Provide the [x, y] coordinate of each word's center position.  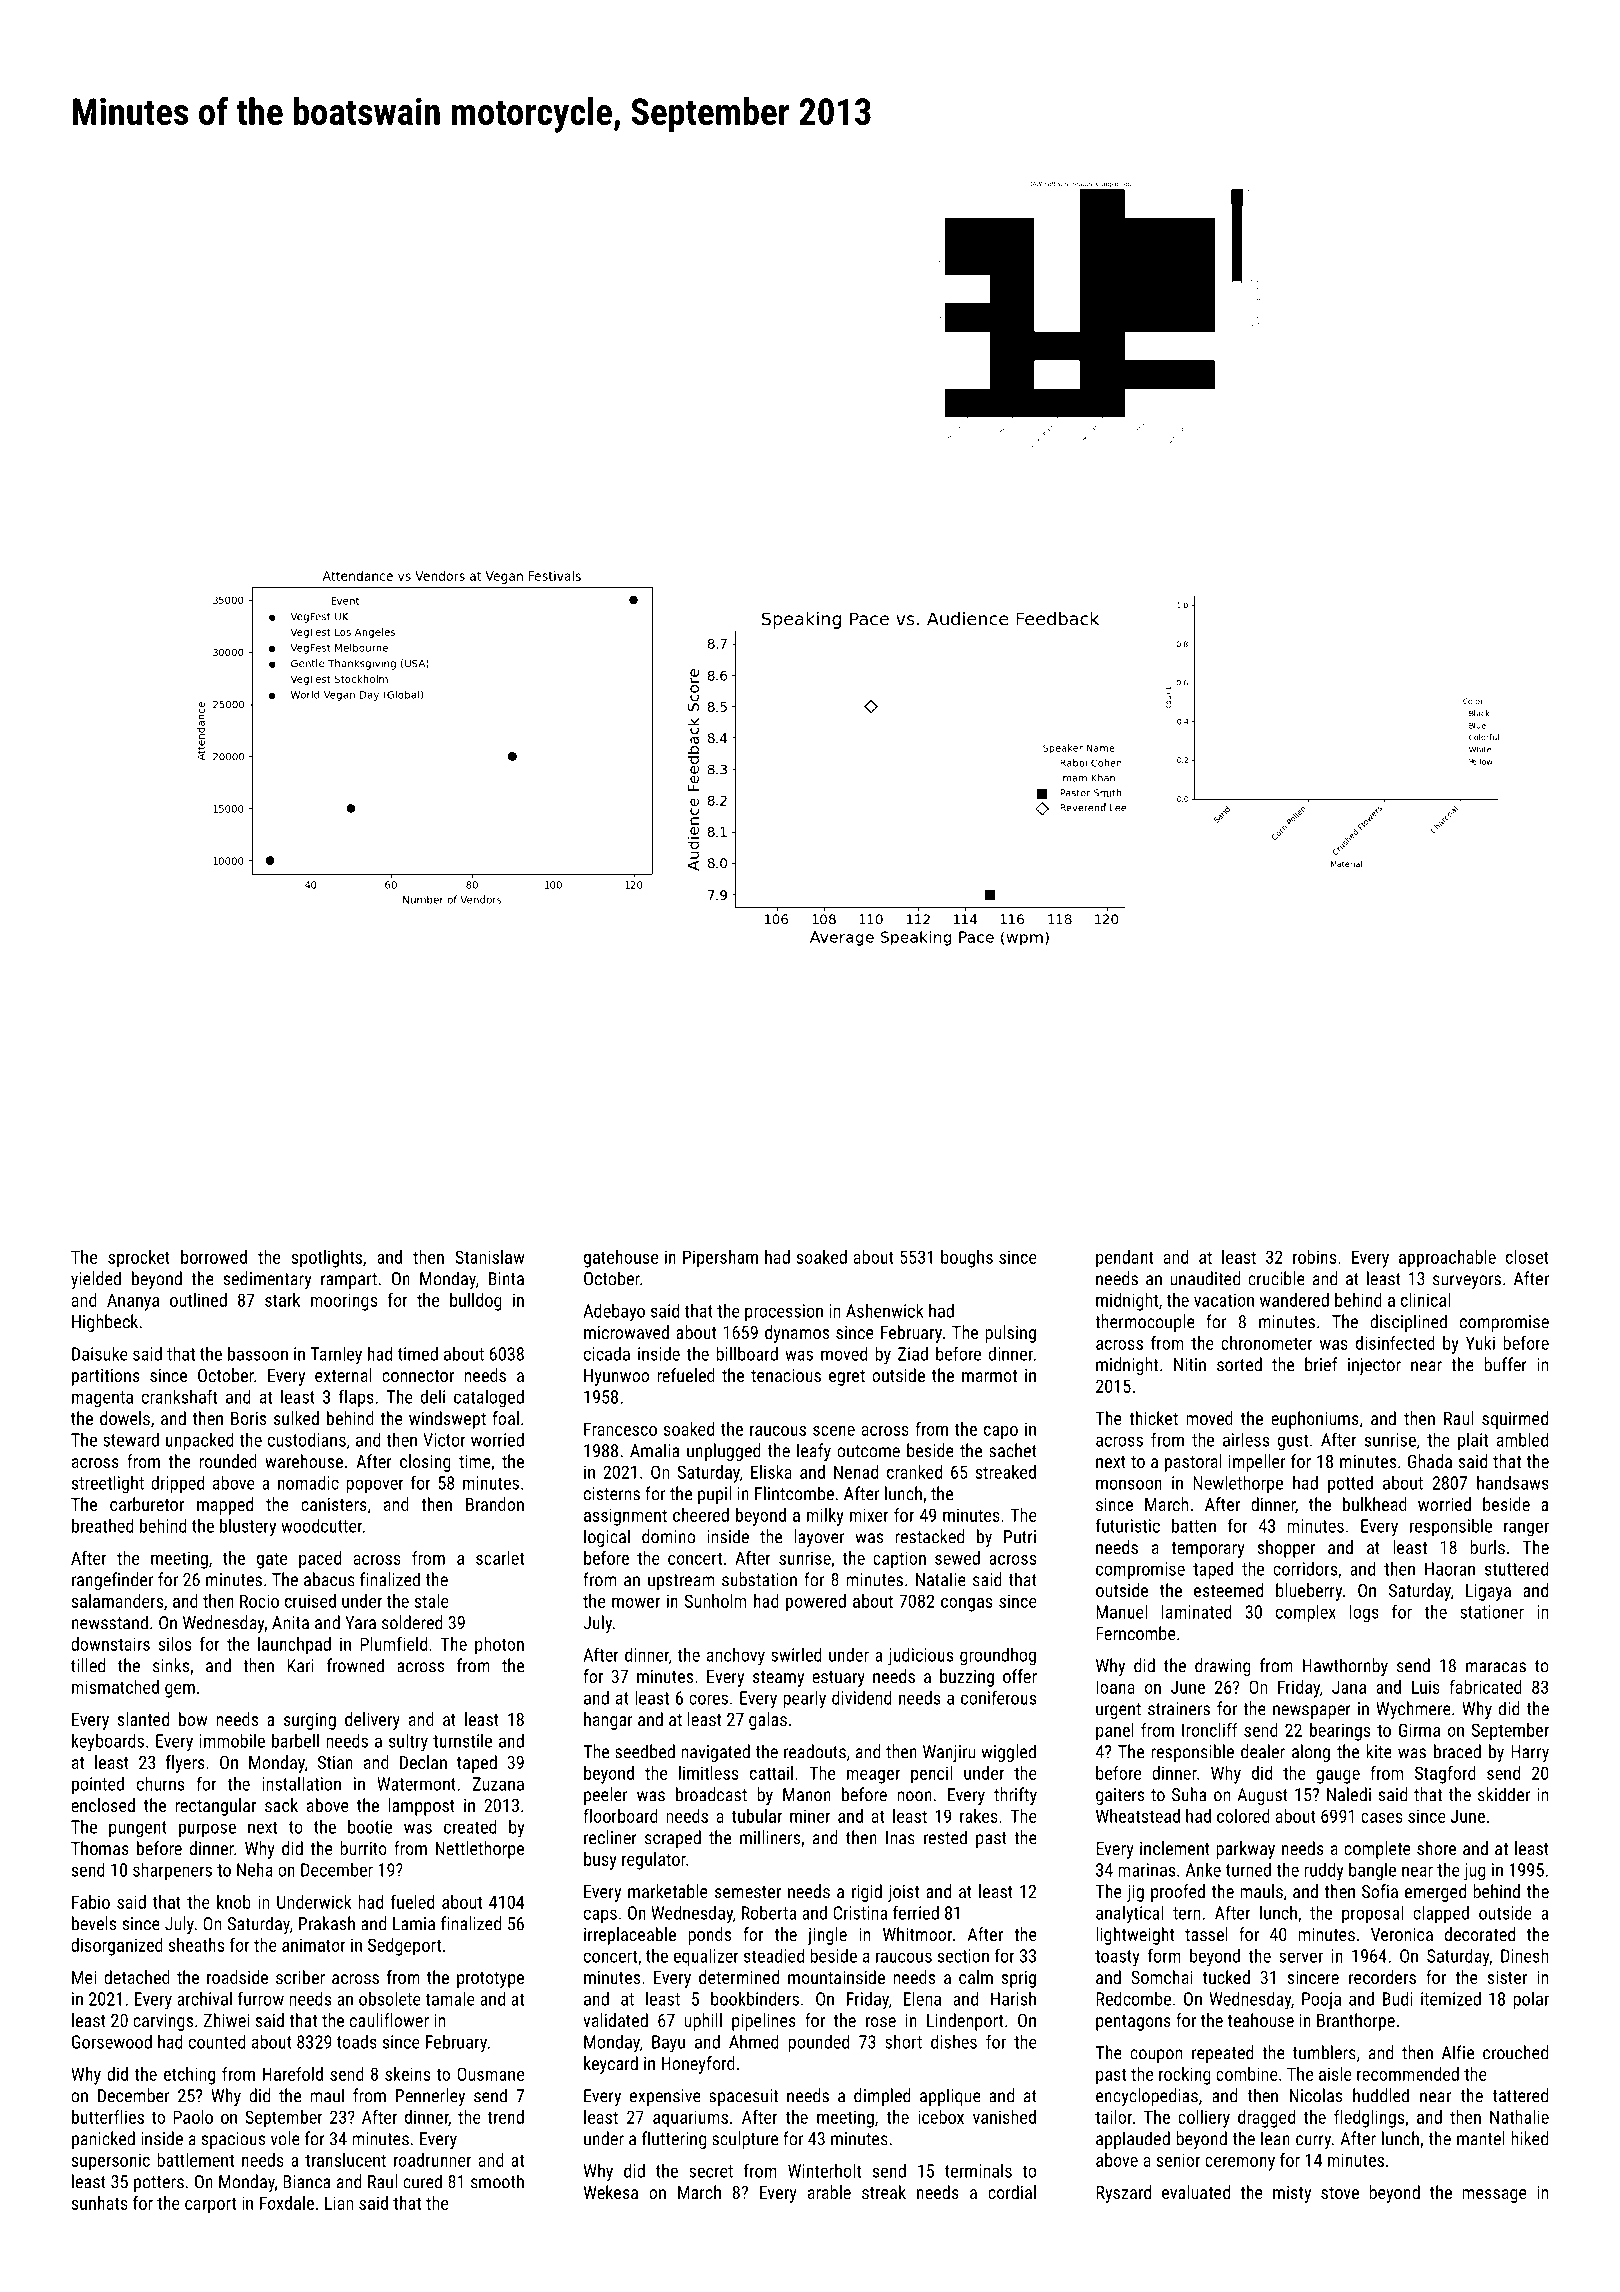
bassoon [258, 1353]
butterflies [108, 2117]
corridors [1305, 1568]
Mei [84, 1977]
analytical [1130, 1914]
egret [847, 1378]
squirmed [1515, 1420]
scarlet [500, 1558]
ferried [916, 1912]
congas [966, 1605]
